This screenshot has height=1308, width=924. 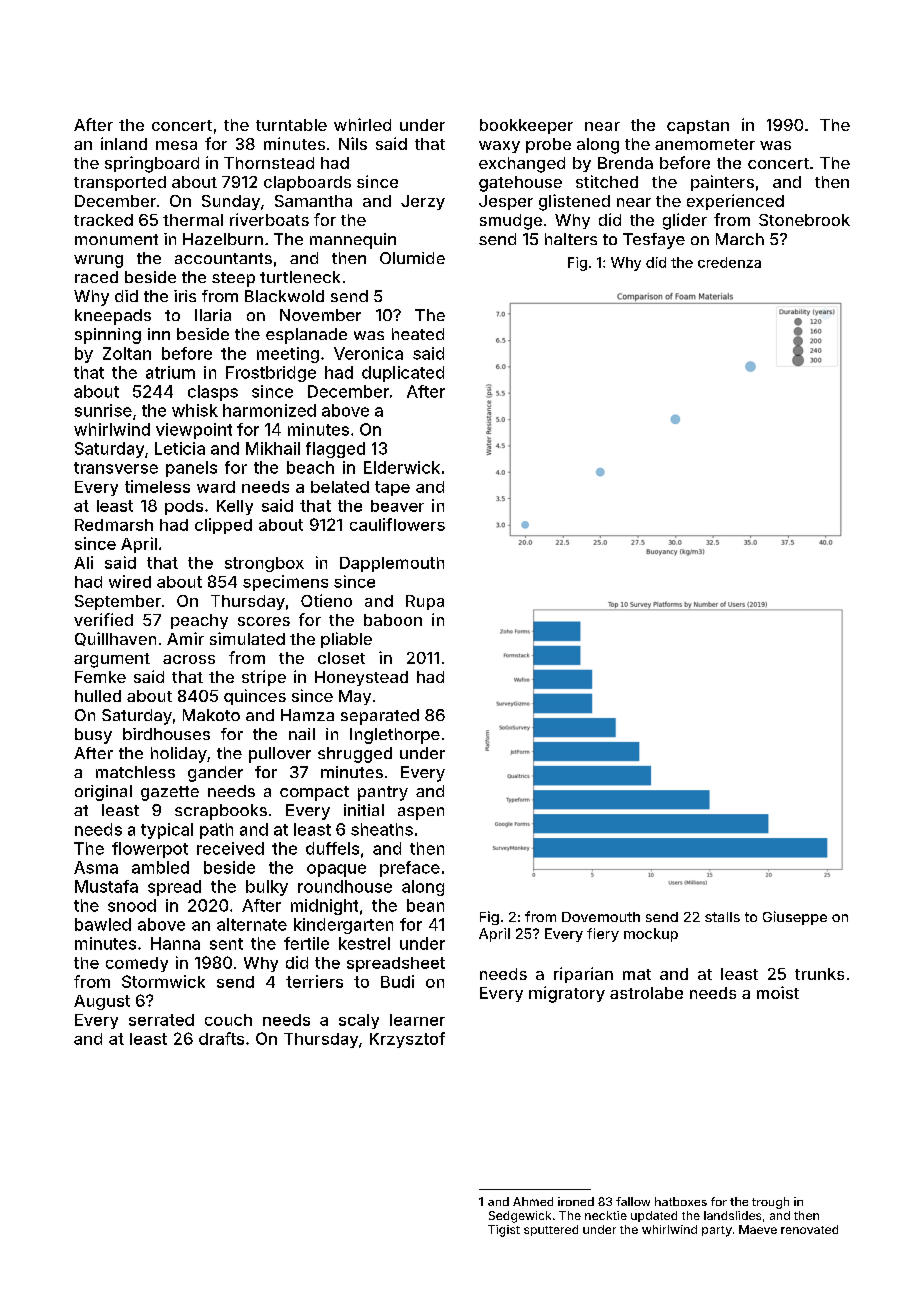 I want to click on halters, so click(x=571, y=239).
